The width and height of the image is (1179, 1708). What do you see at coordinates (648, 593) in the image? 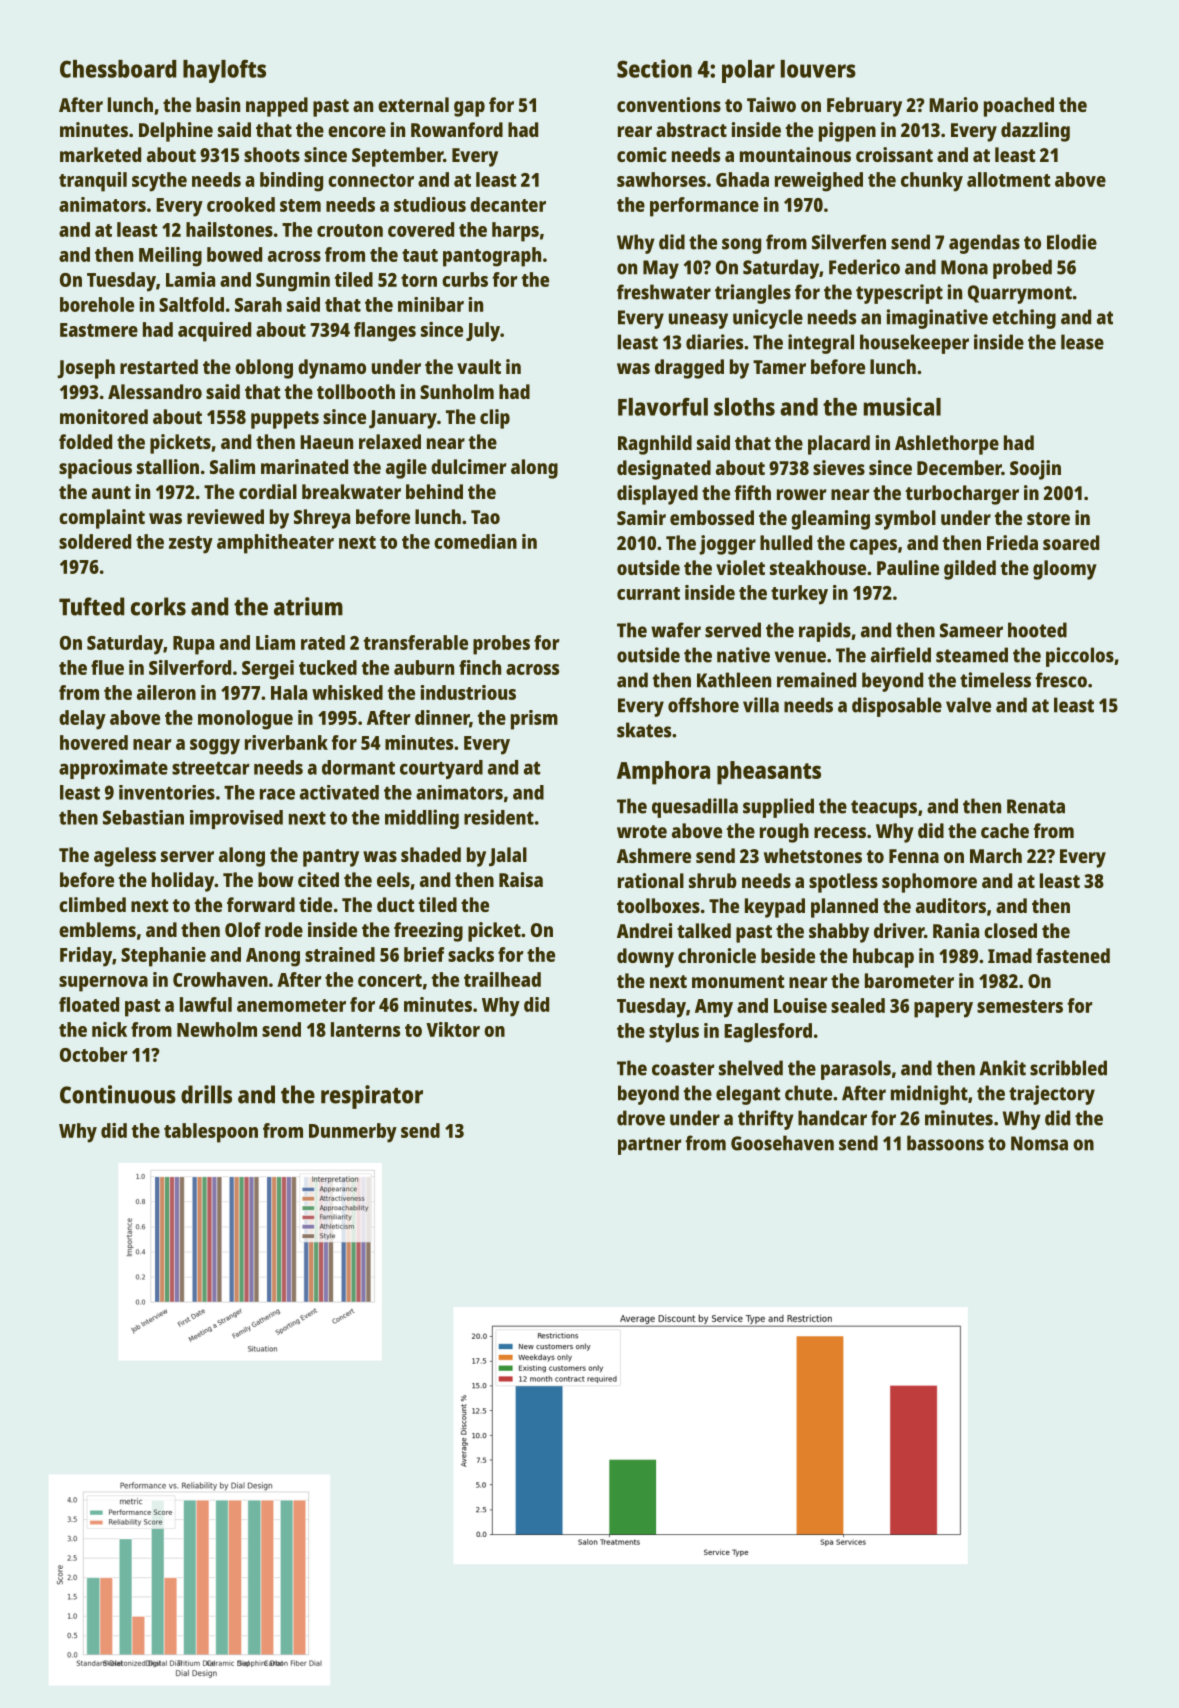
I see `currant` at bounding box center [648, 593].
